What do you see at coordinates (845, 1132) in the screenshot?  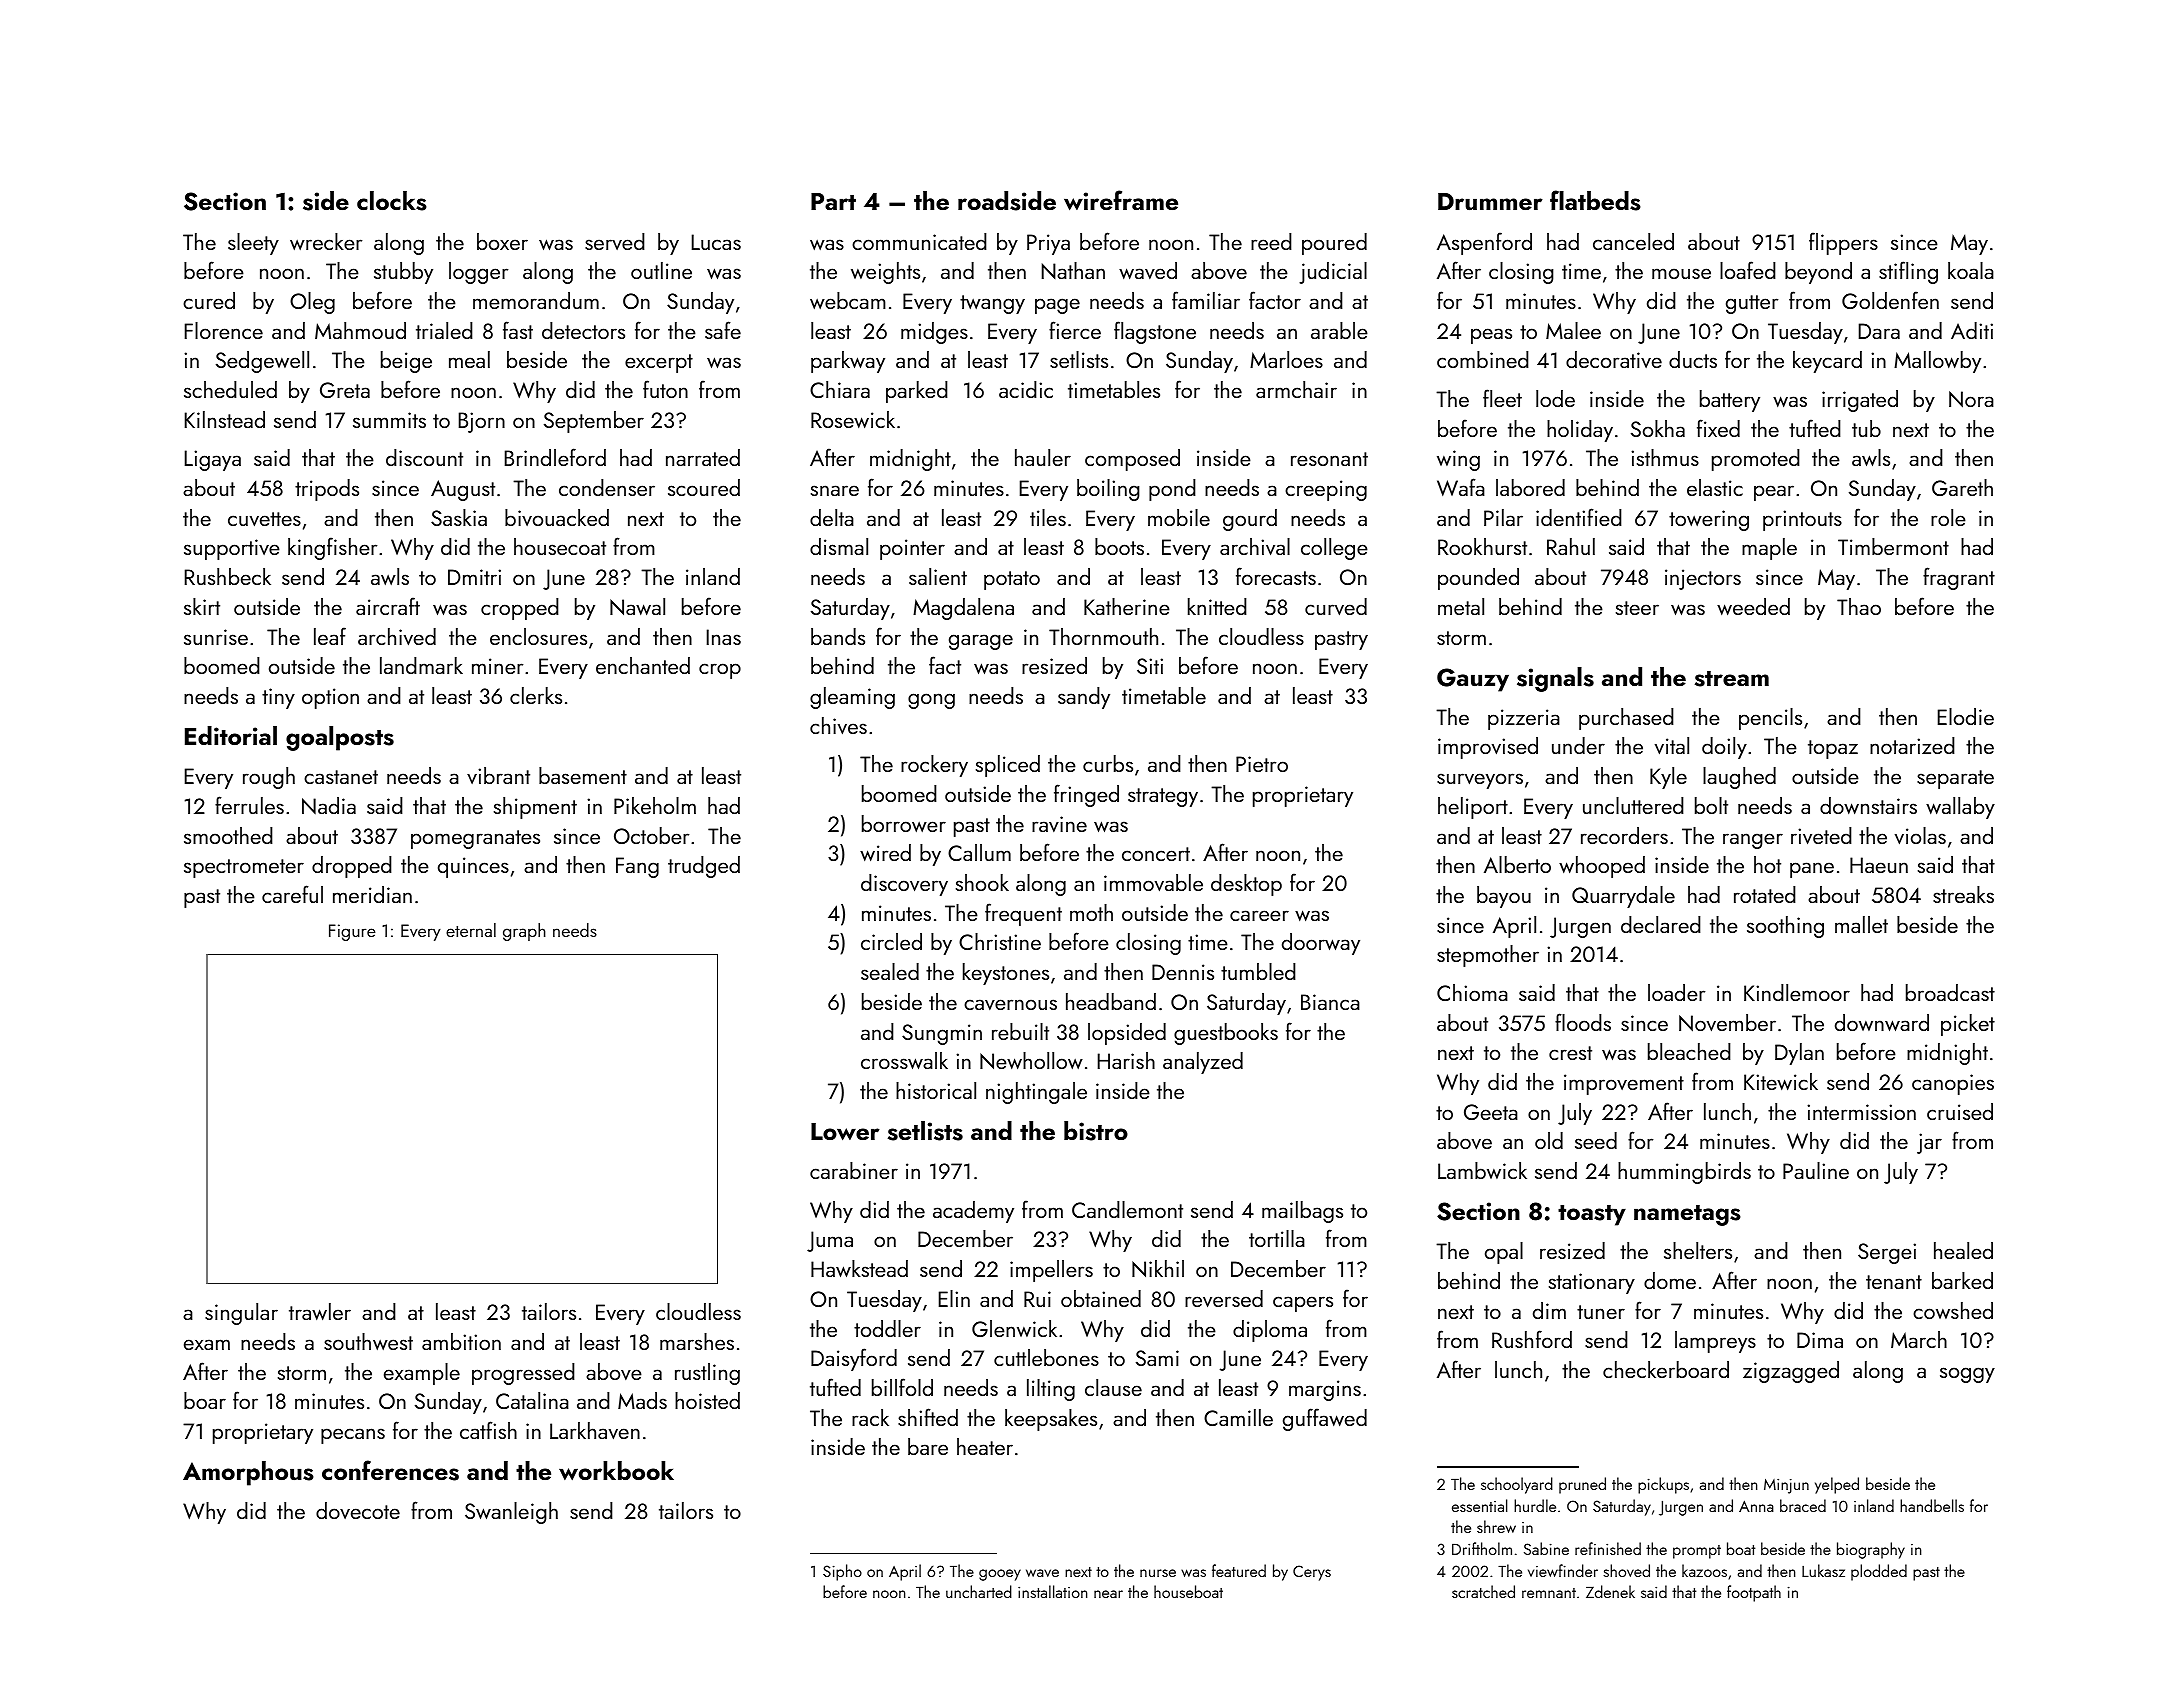 I see `Lower` at bounding box center [845, 1132].
